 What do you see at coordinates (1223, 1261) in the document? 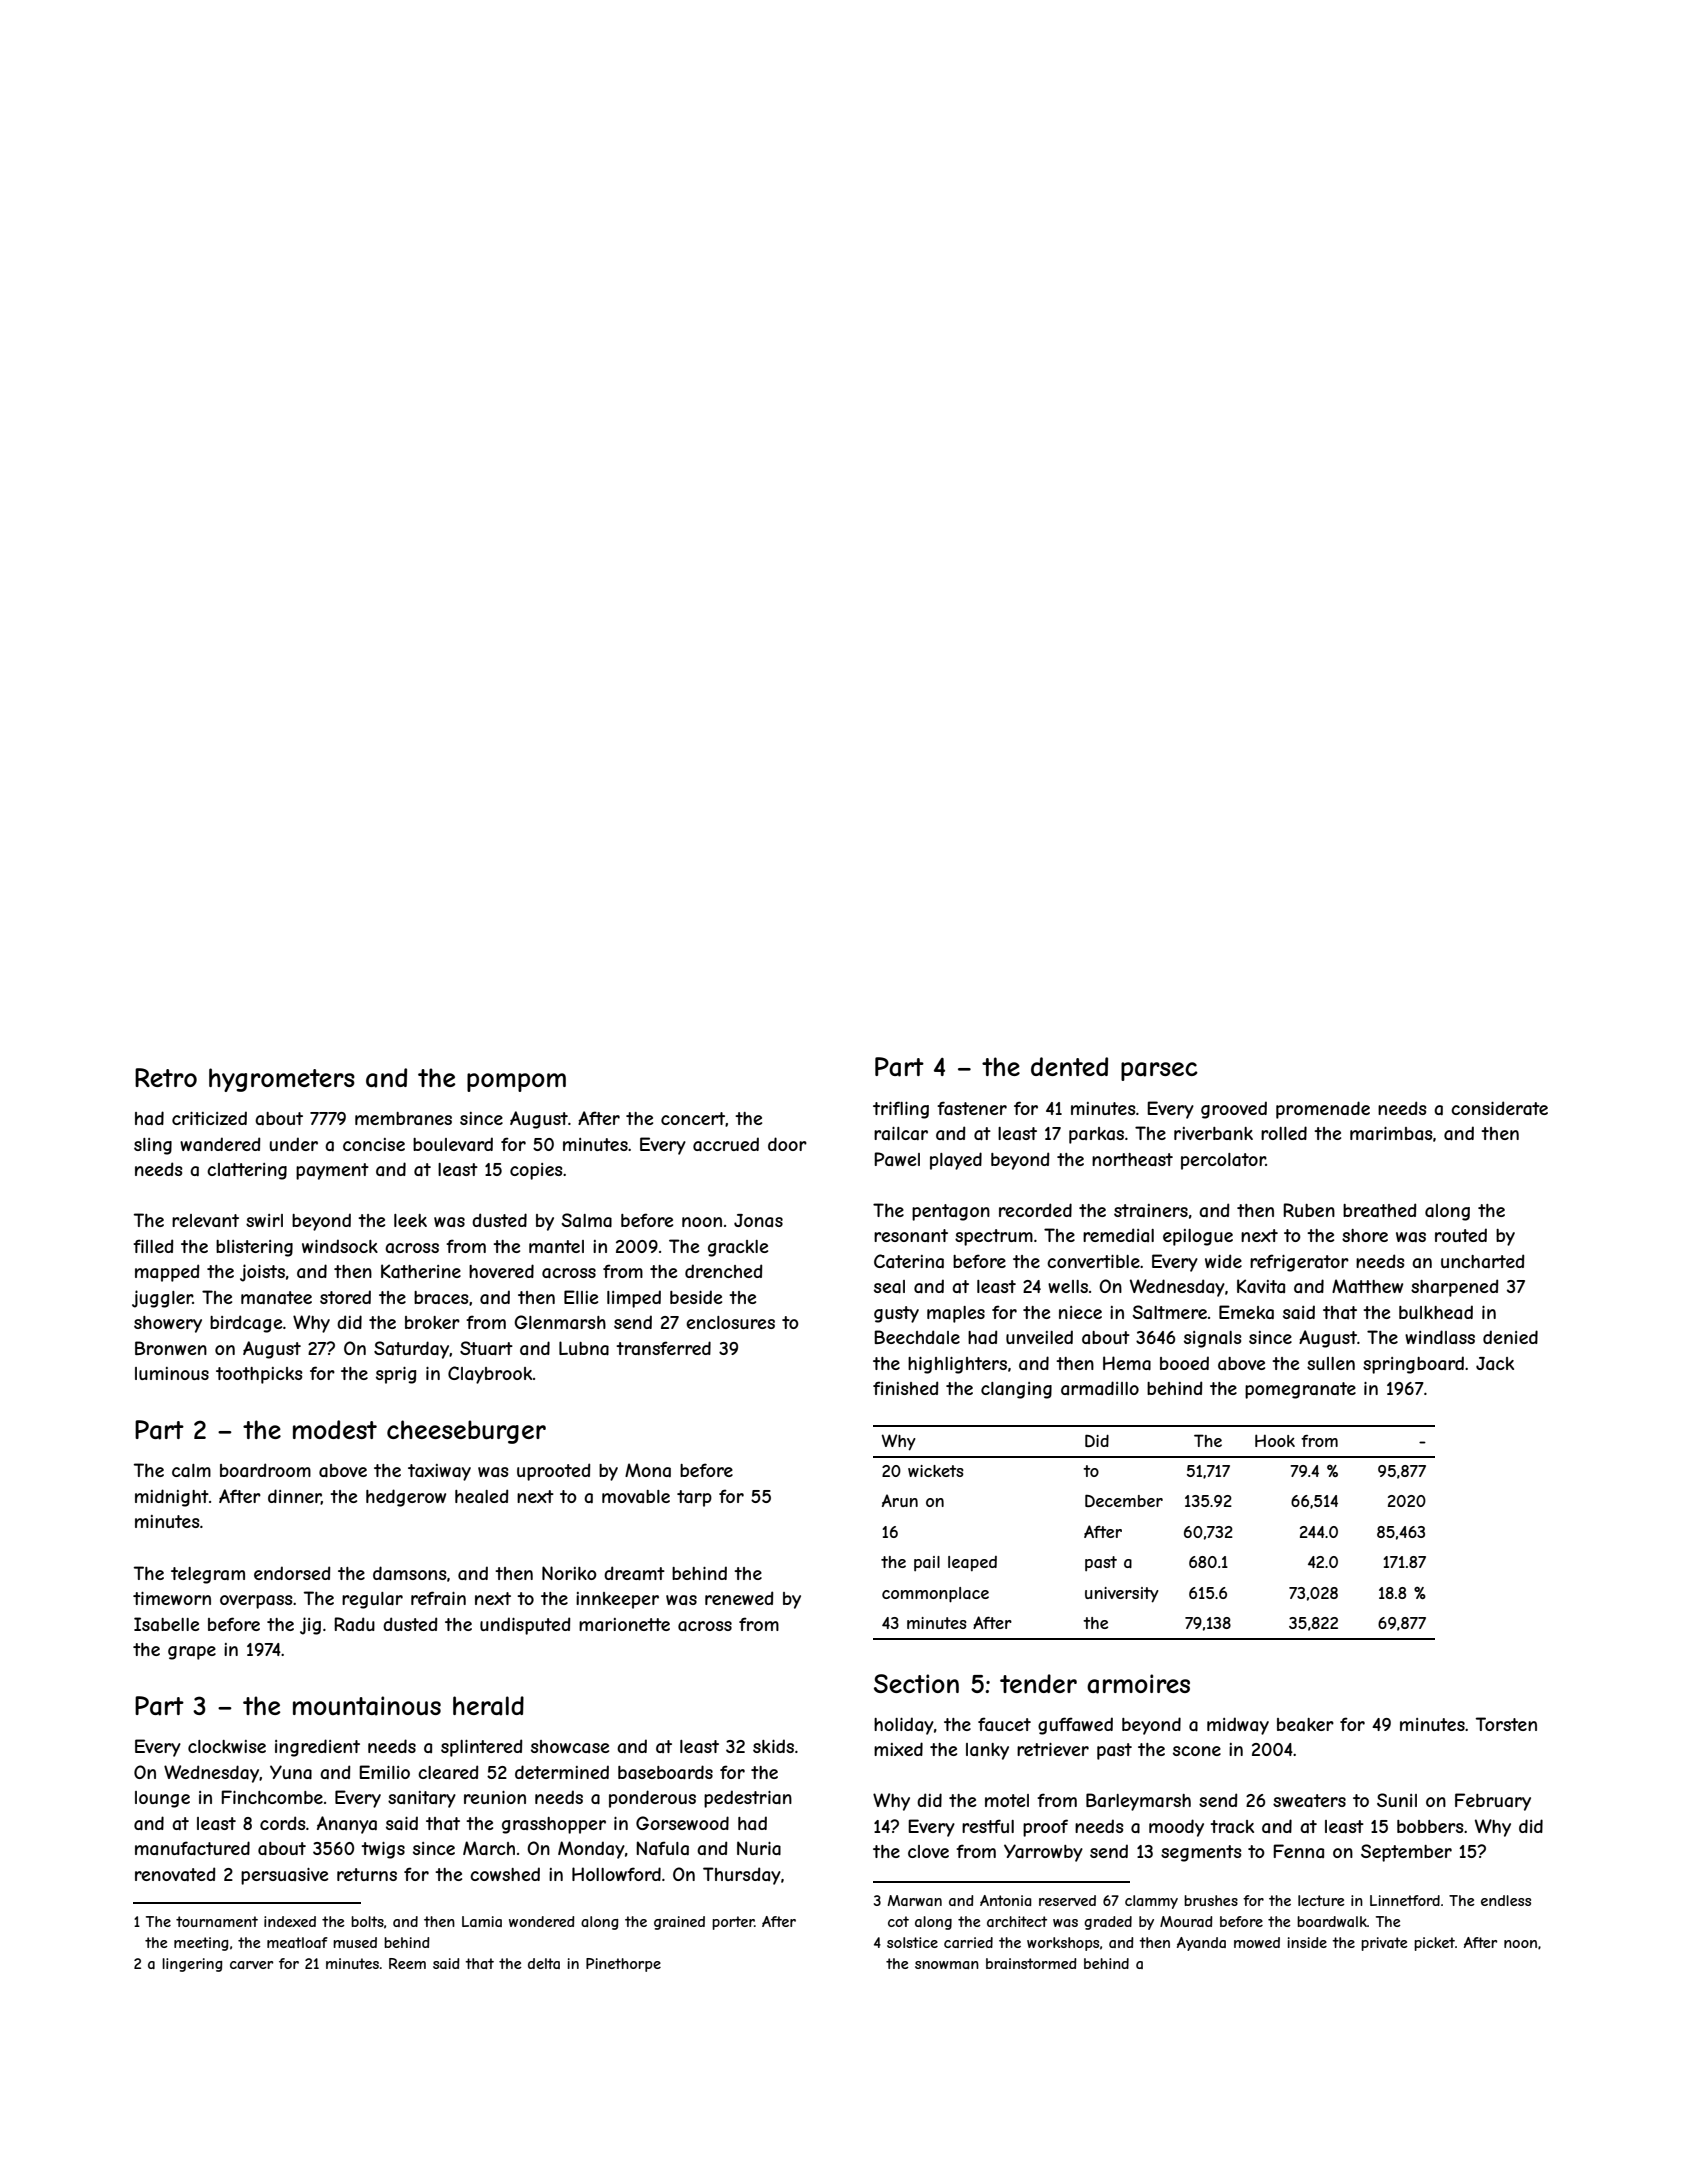
I see `wide` at bounding box center [1223, 1261].
